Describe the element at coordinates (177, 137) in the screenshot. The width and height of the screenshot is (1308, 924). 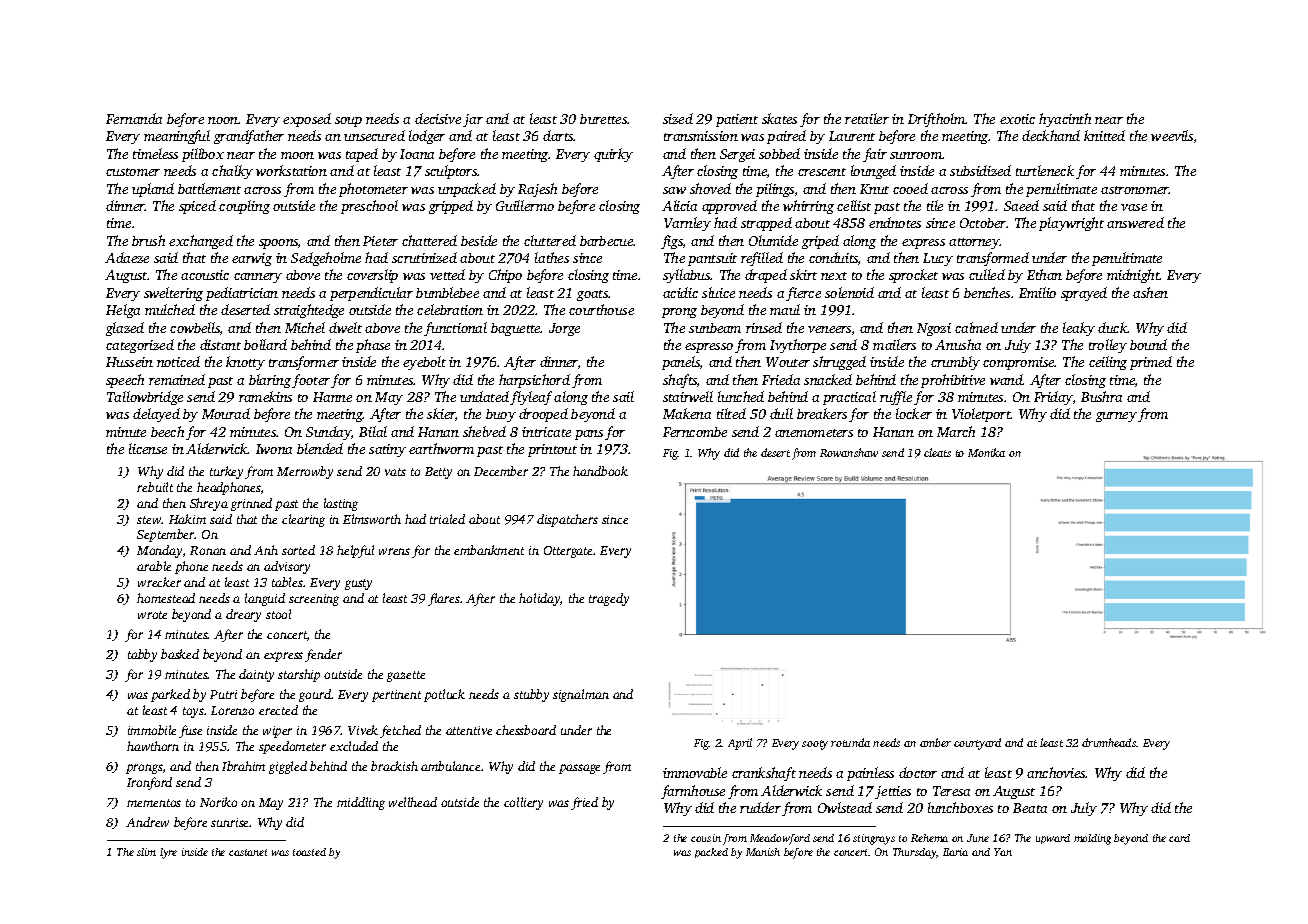
I see `meaningful` at that location.
